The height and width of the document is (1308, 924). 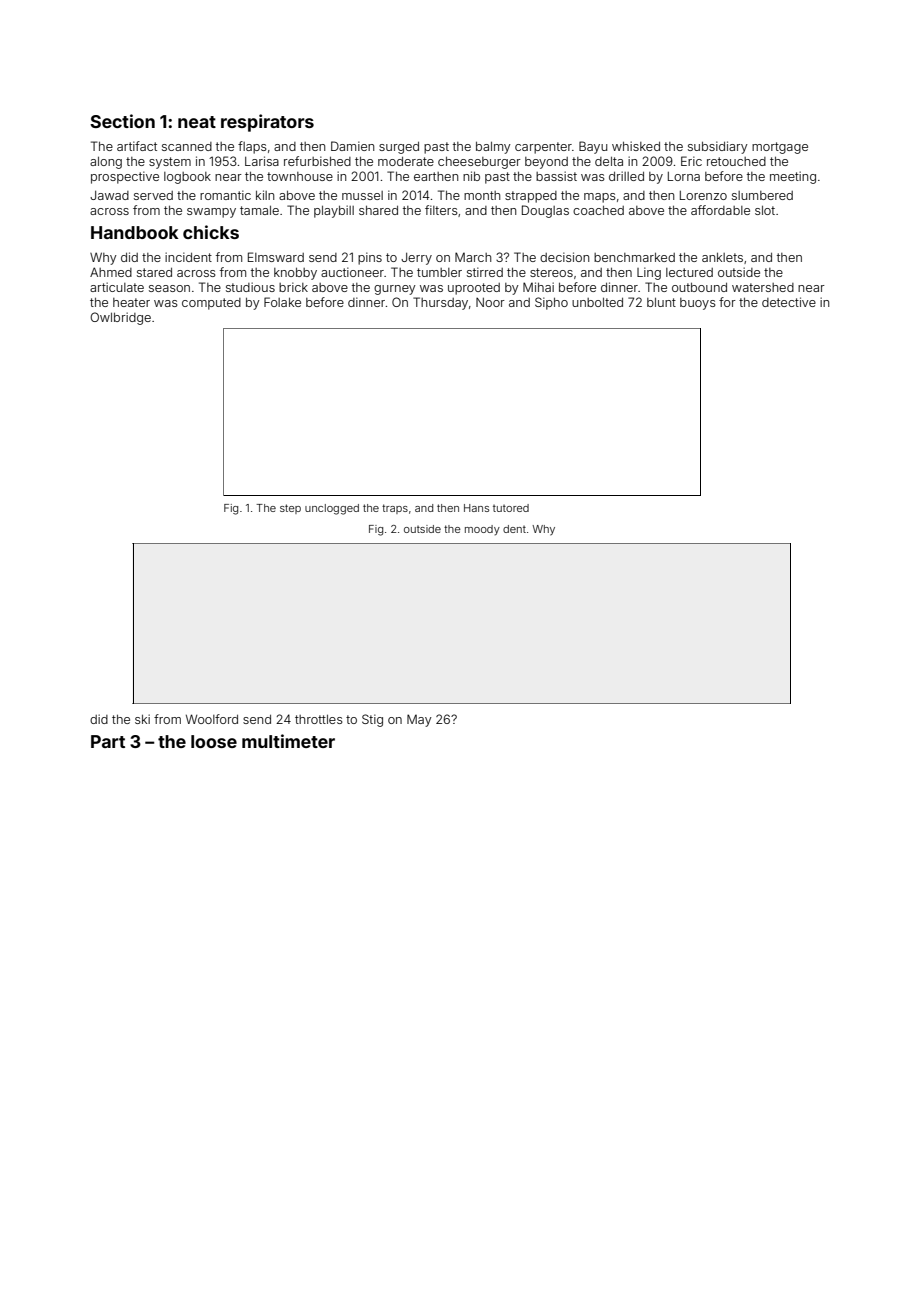 I want to click on step, so click(x=290, y=509).
